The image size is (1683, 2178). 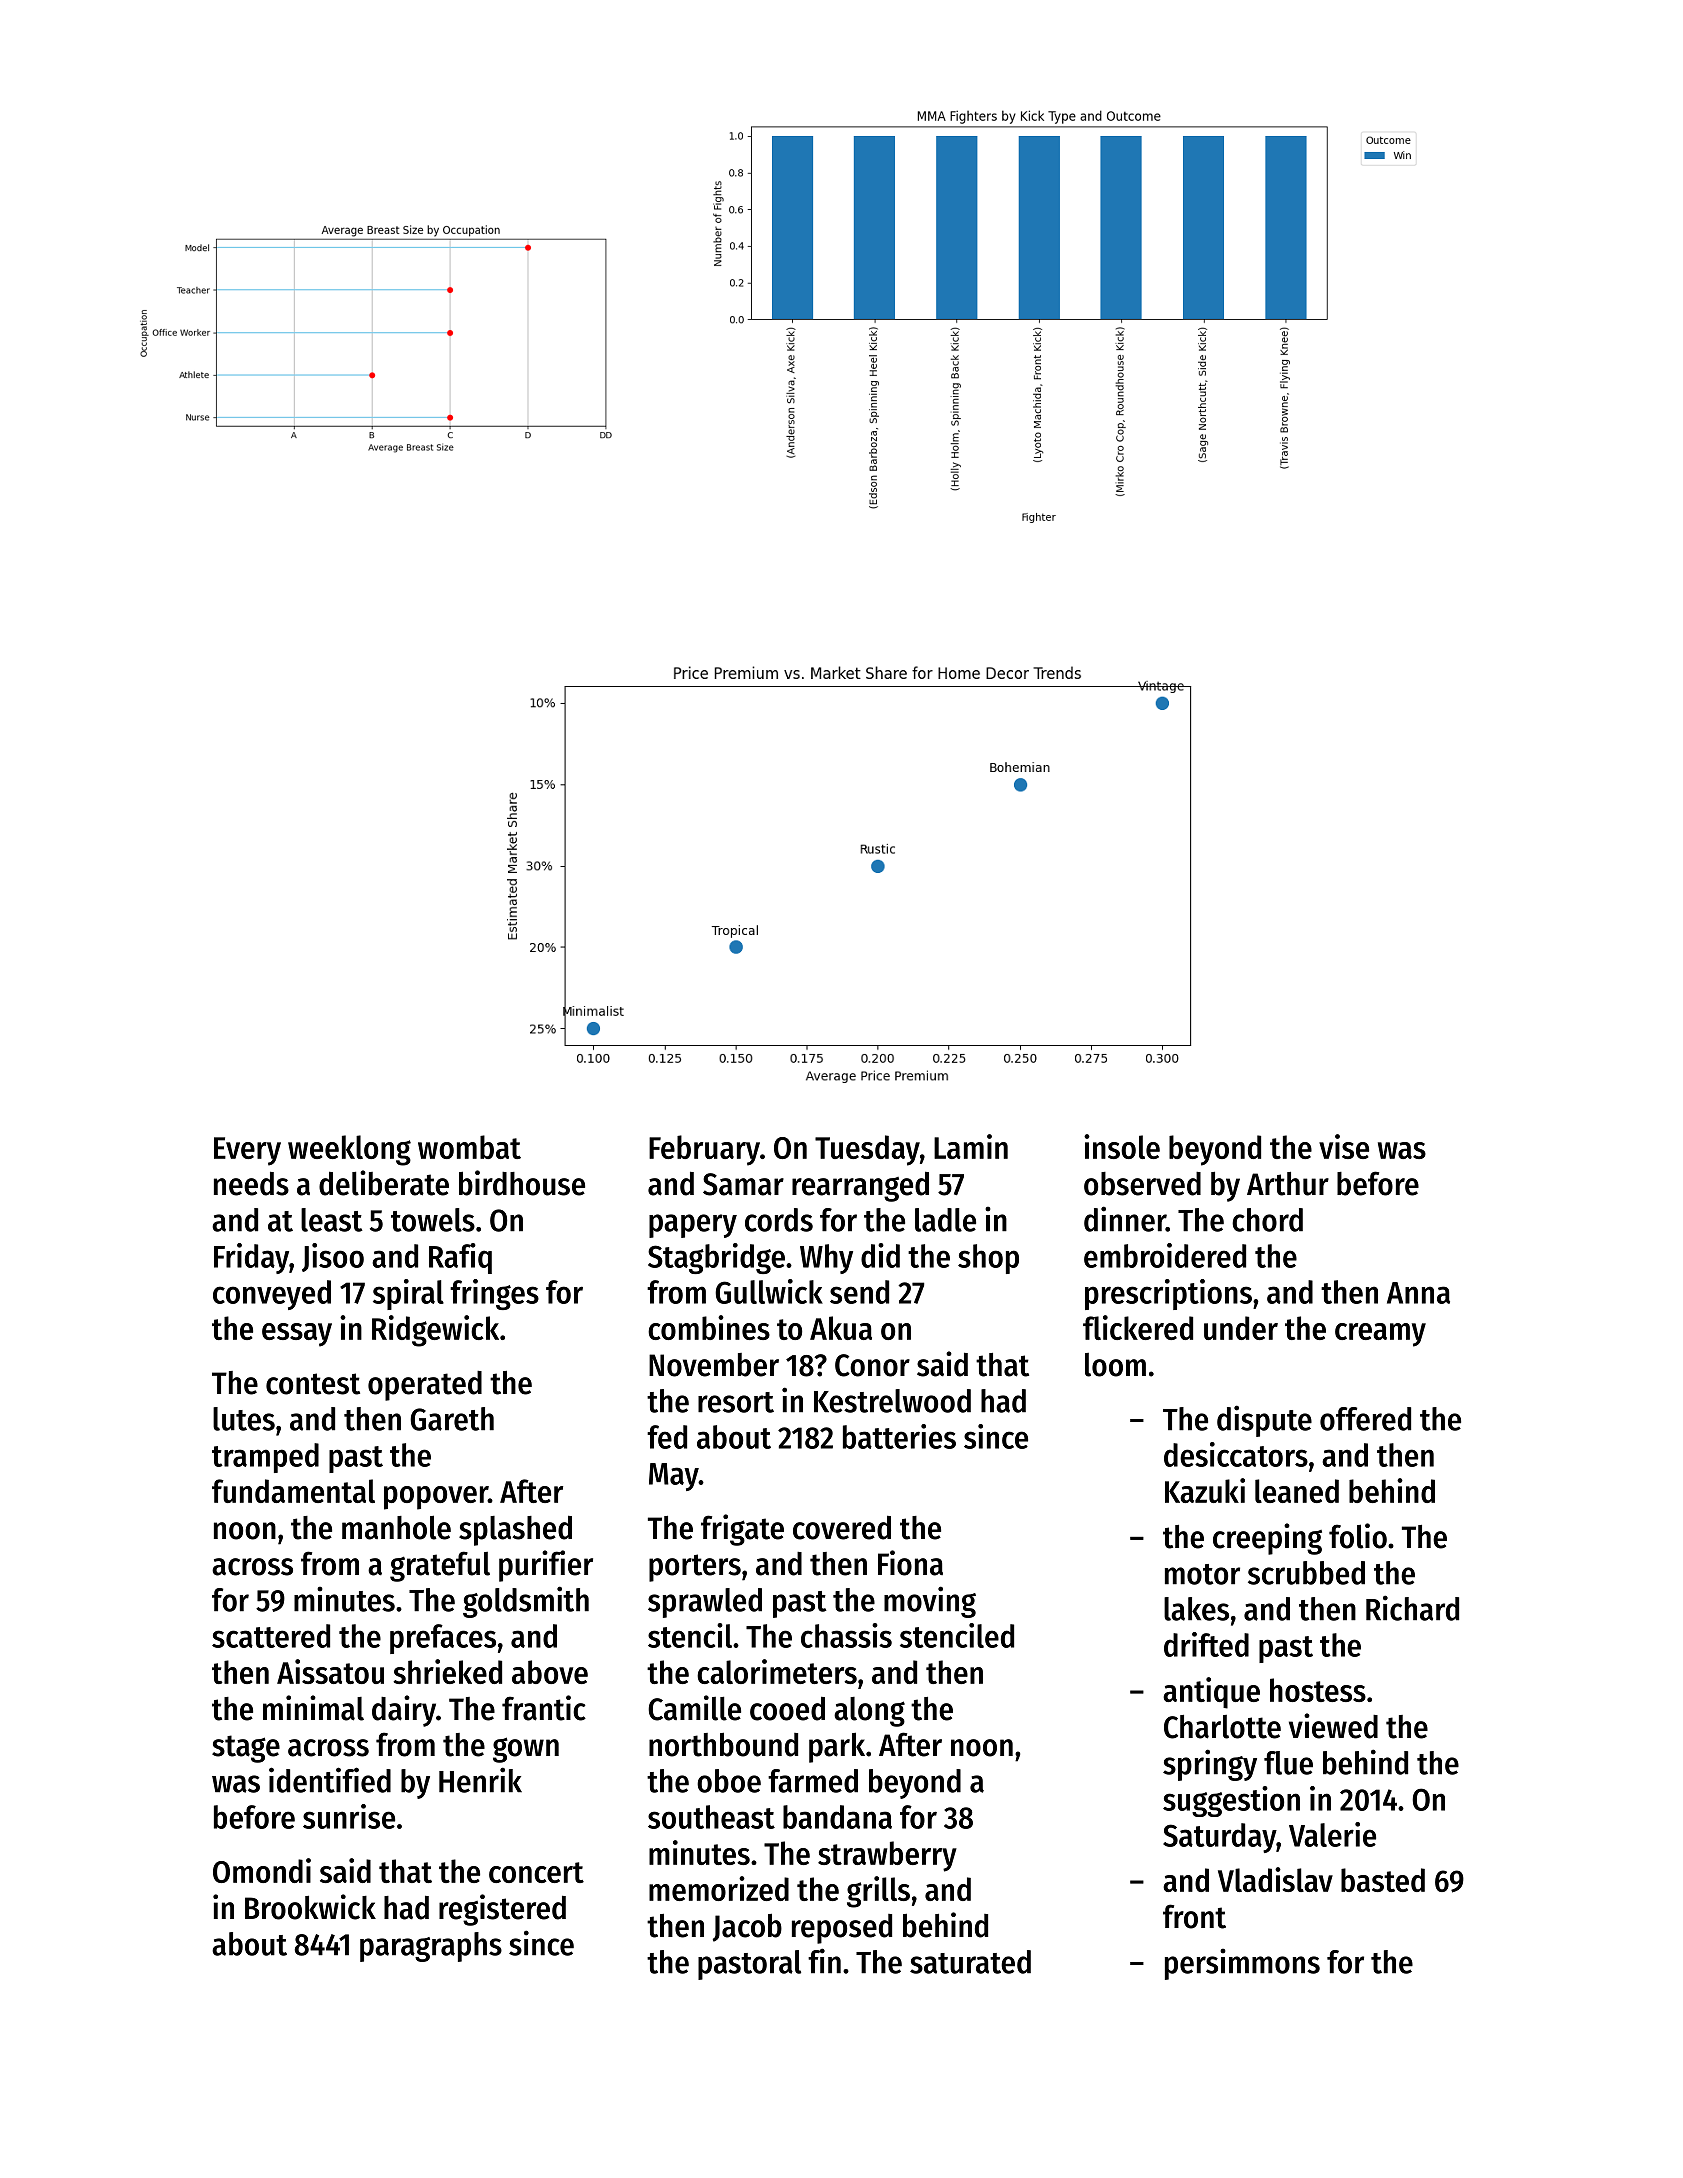 I want to click on vise, so click(x=1344, y=1146).
